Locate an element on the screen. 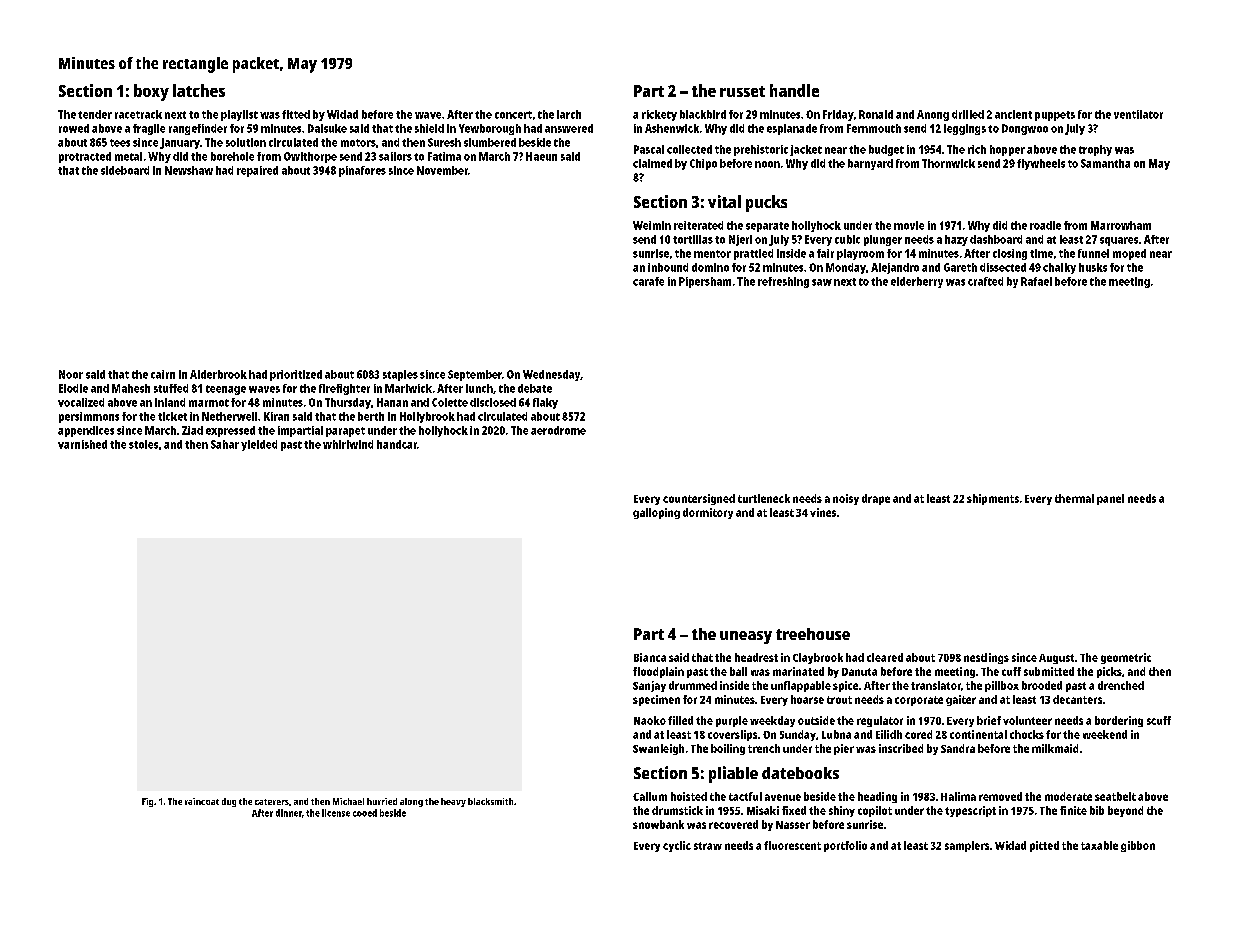 The width and height of the screenshot is (1233, 952). raincoat is located at coordinates (202, 801).
